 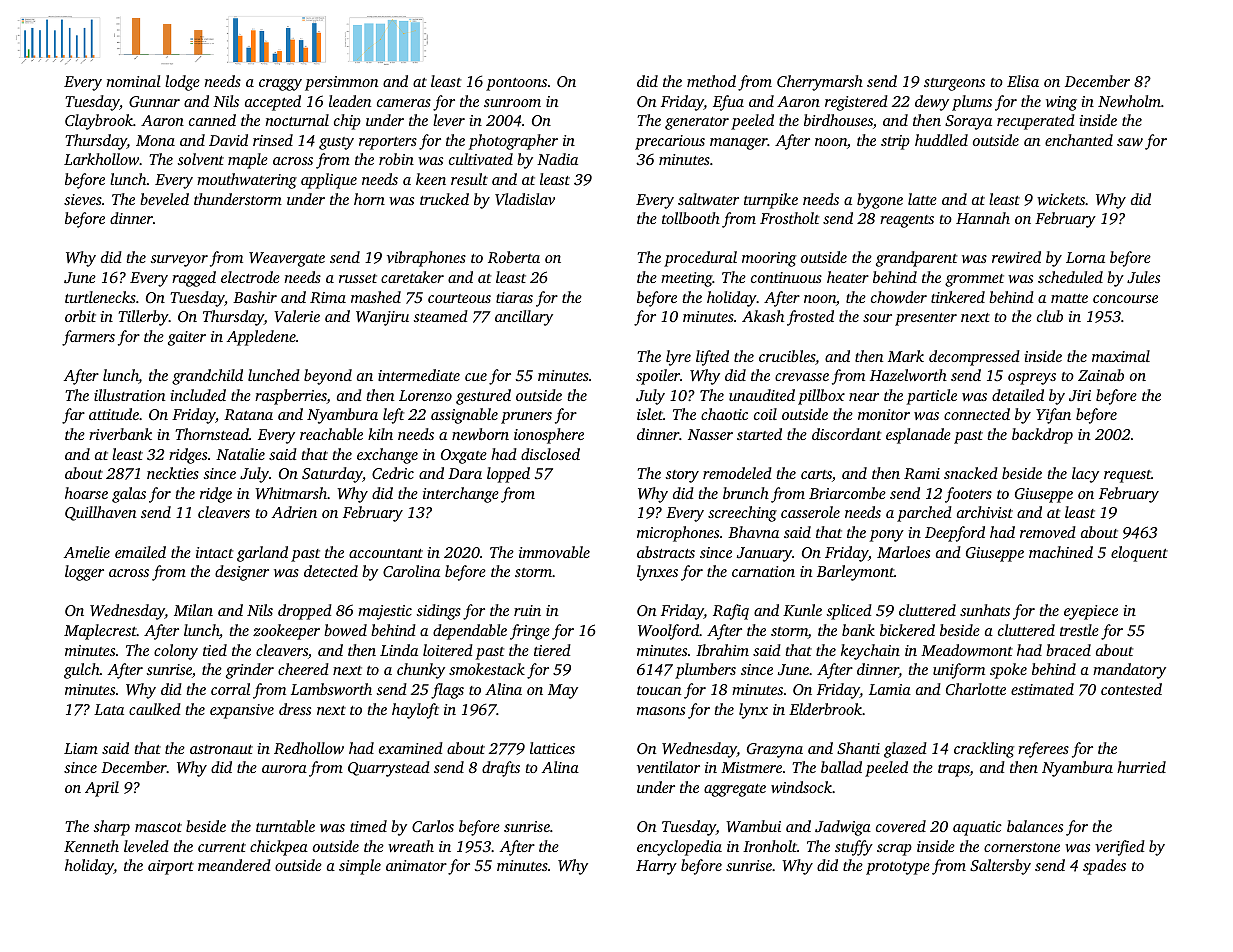 What do you see at coordinates (710, 434) in the screenshot?
I see `Nasser` at bounding box center [710, 434].
